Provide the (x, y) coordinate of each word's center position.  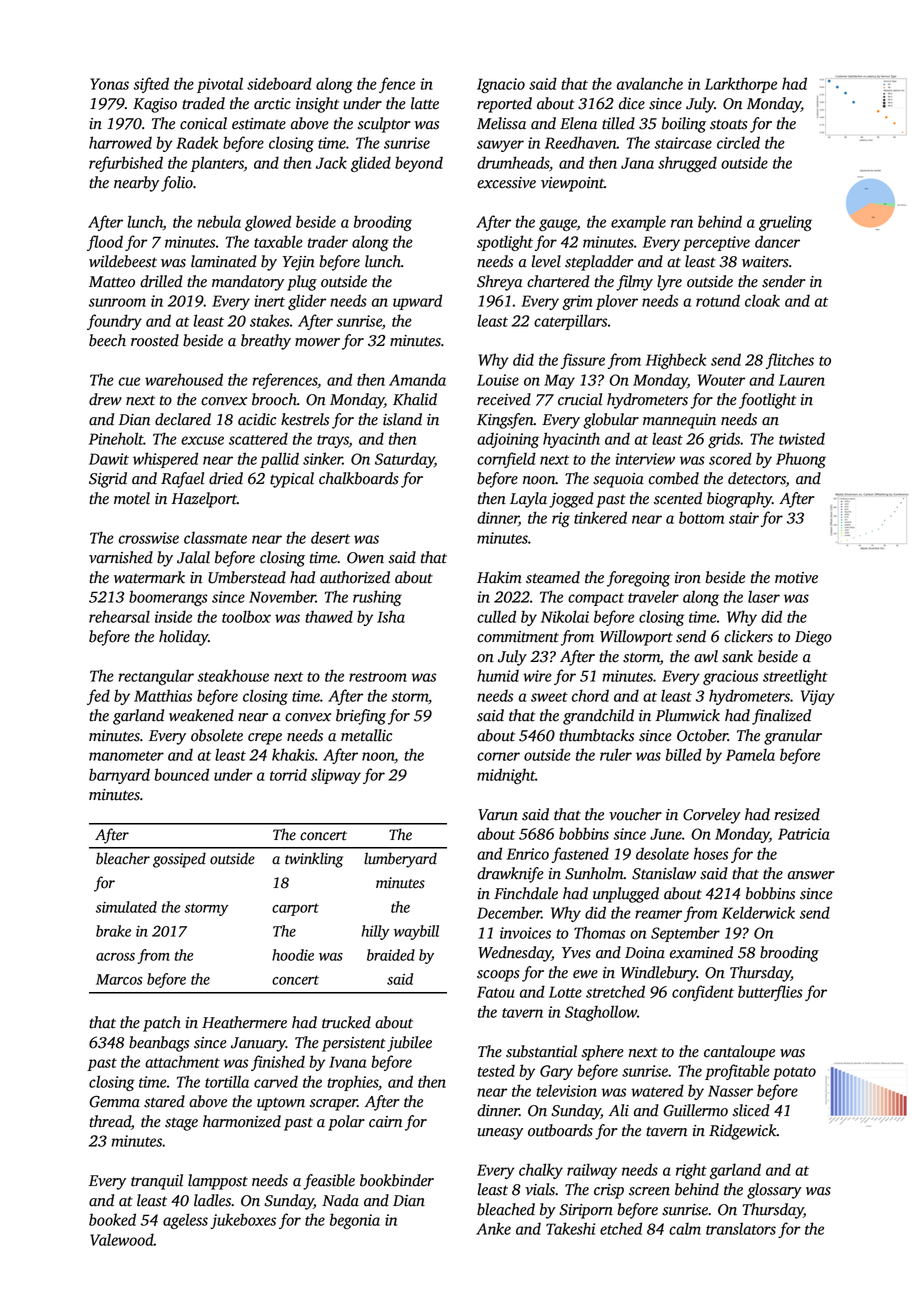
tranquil (157, 1182)
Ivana (347, 1062)
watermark (149, 577)
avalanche (650, 83)
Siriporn (586, 1211)
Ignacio (501, 85)
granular (793, 737)
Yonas (109, 84)
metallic (366, 735)
